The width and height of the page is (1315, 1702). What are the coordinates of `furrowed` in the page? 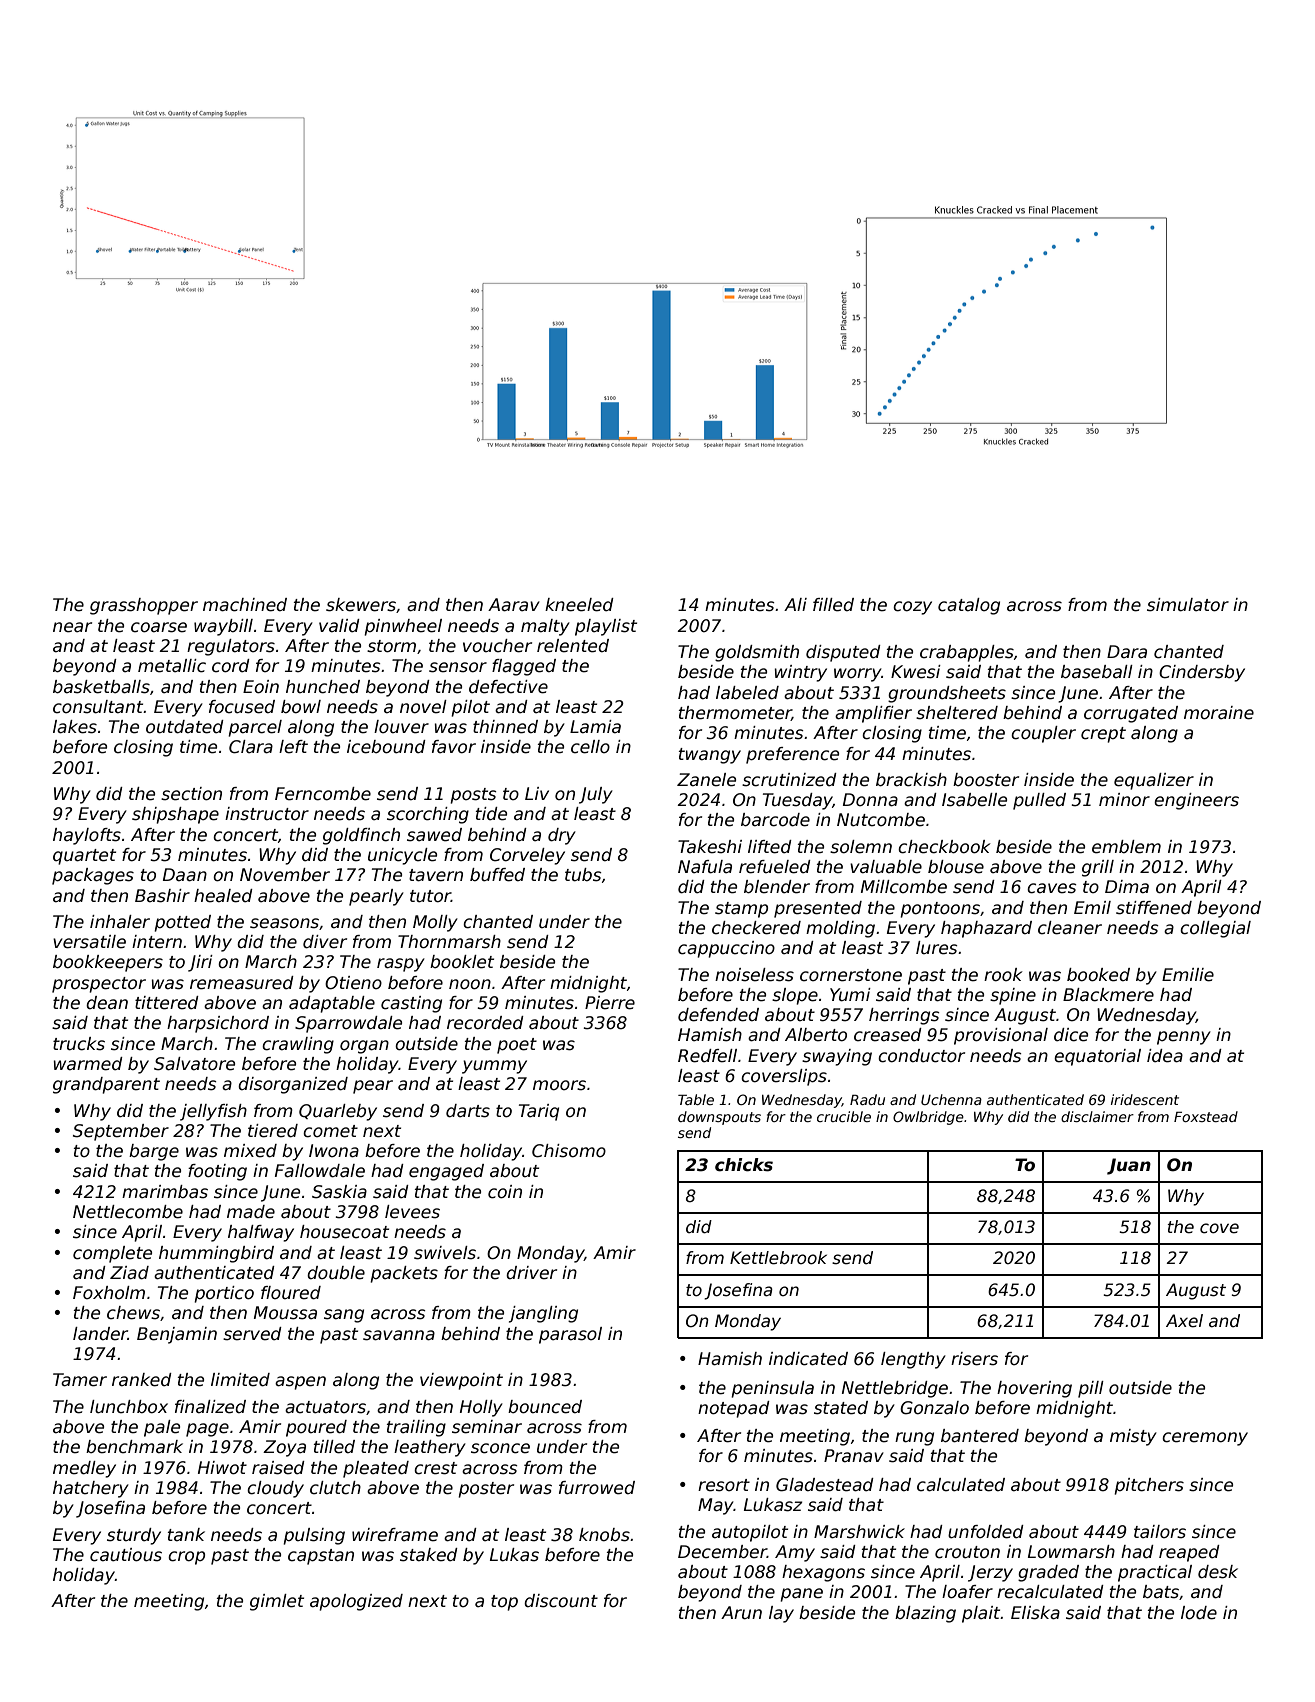 It's located at (597, 1488).
